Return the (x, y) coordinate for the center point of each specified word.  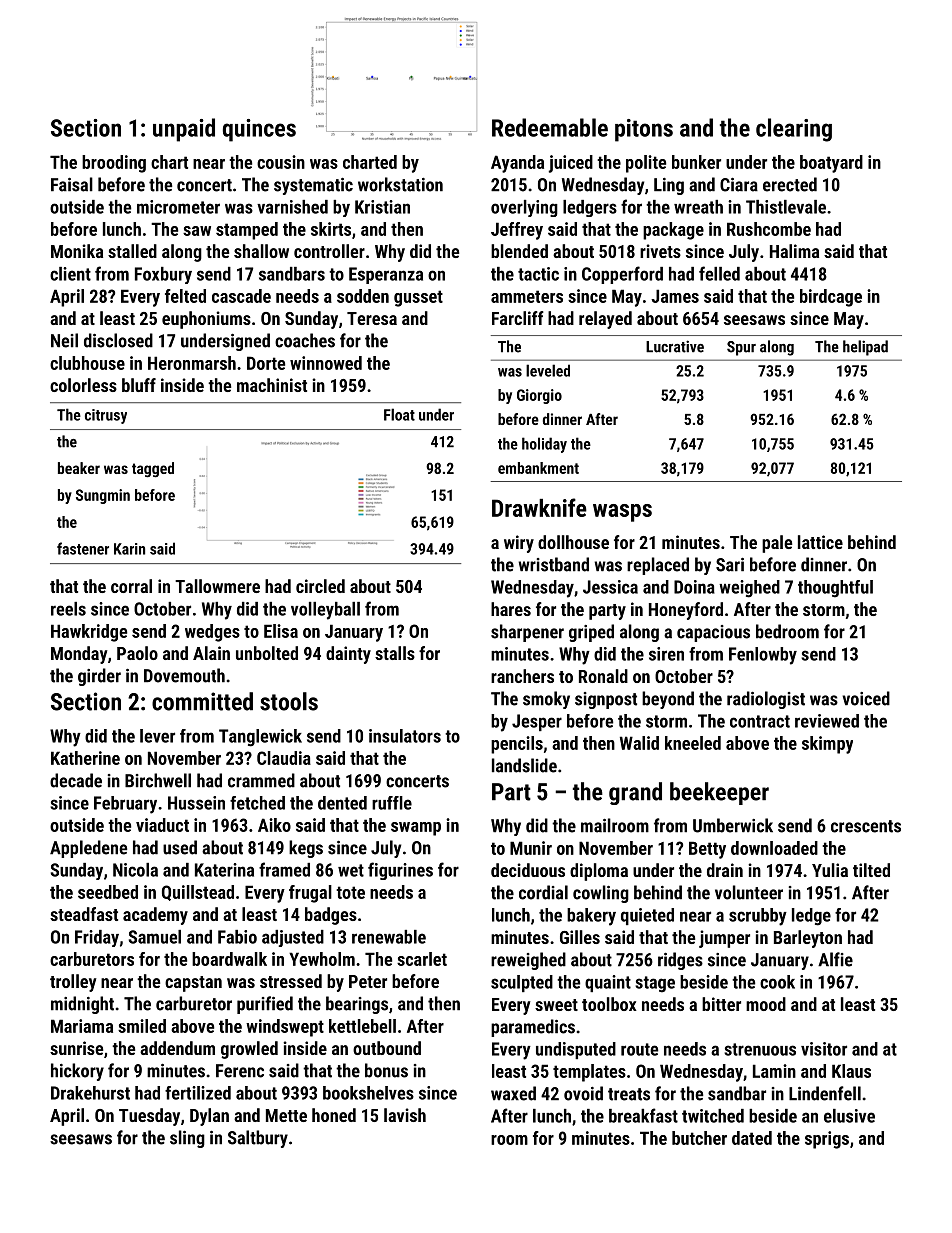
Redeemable (550, 127)
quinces (259, 130)
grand (635, 793)
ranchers (522, 676)
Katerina (224, 870)
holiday (544, 445)
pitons (644, 130)
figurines (400, 871)
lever (157, 736)
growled (249, 1050)
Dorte (266, 363)
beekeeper (719, 793)
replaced (658, 566)
